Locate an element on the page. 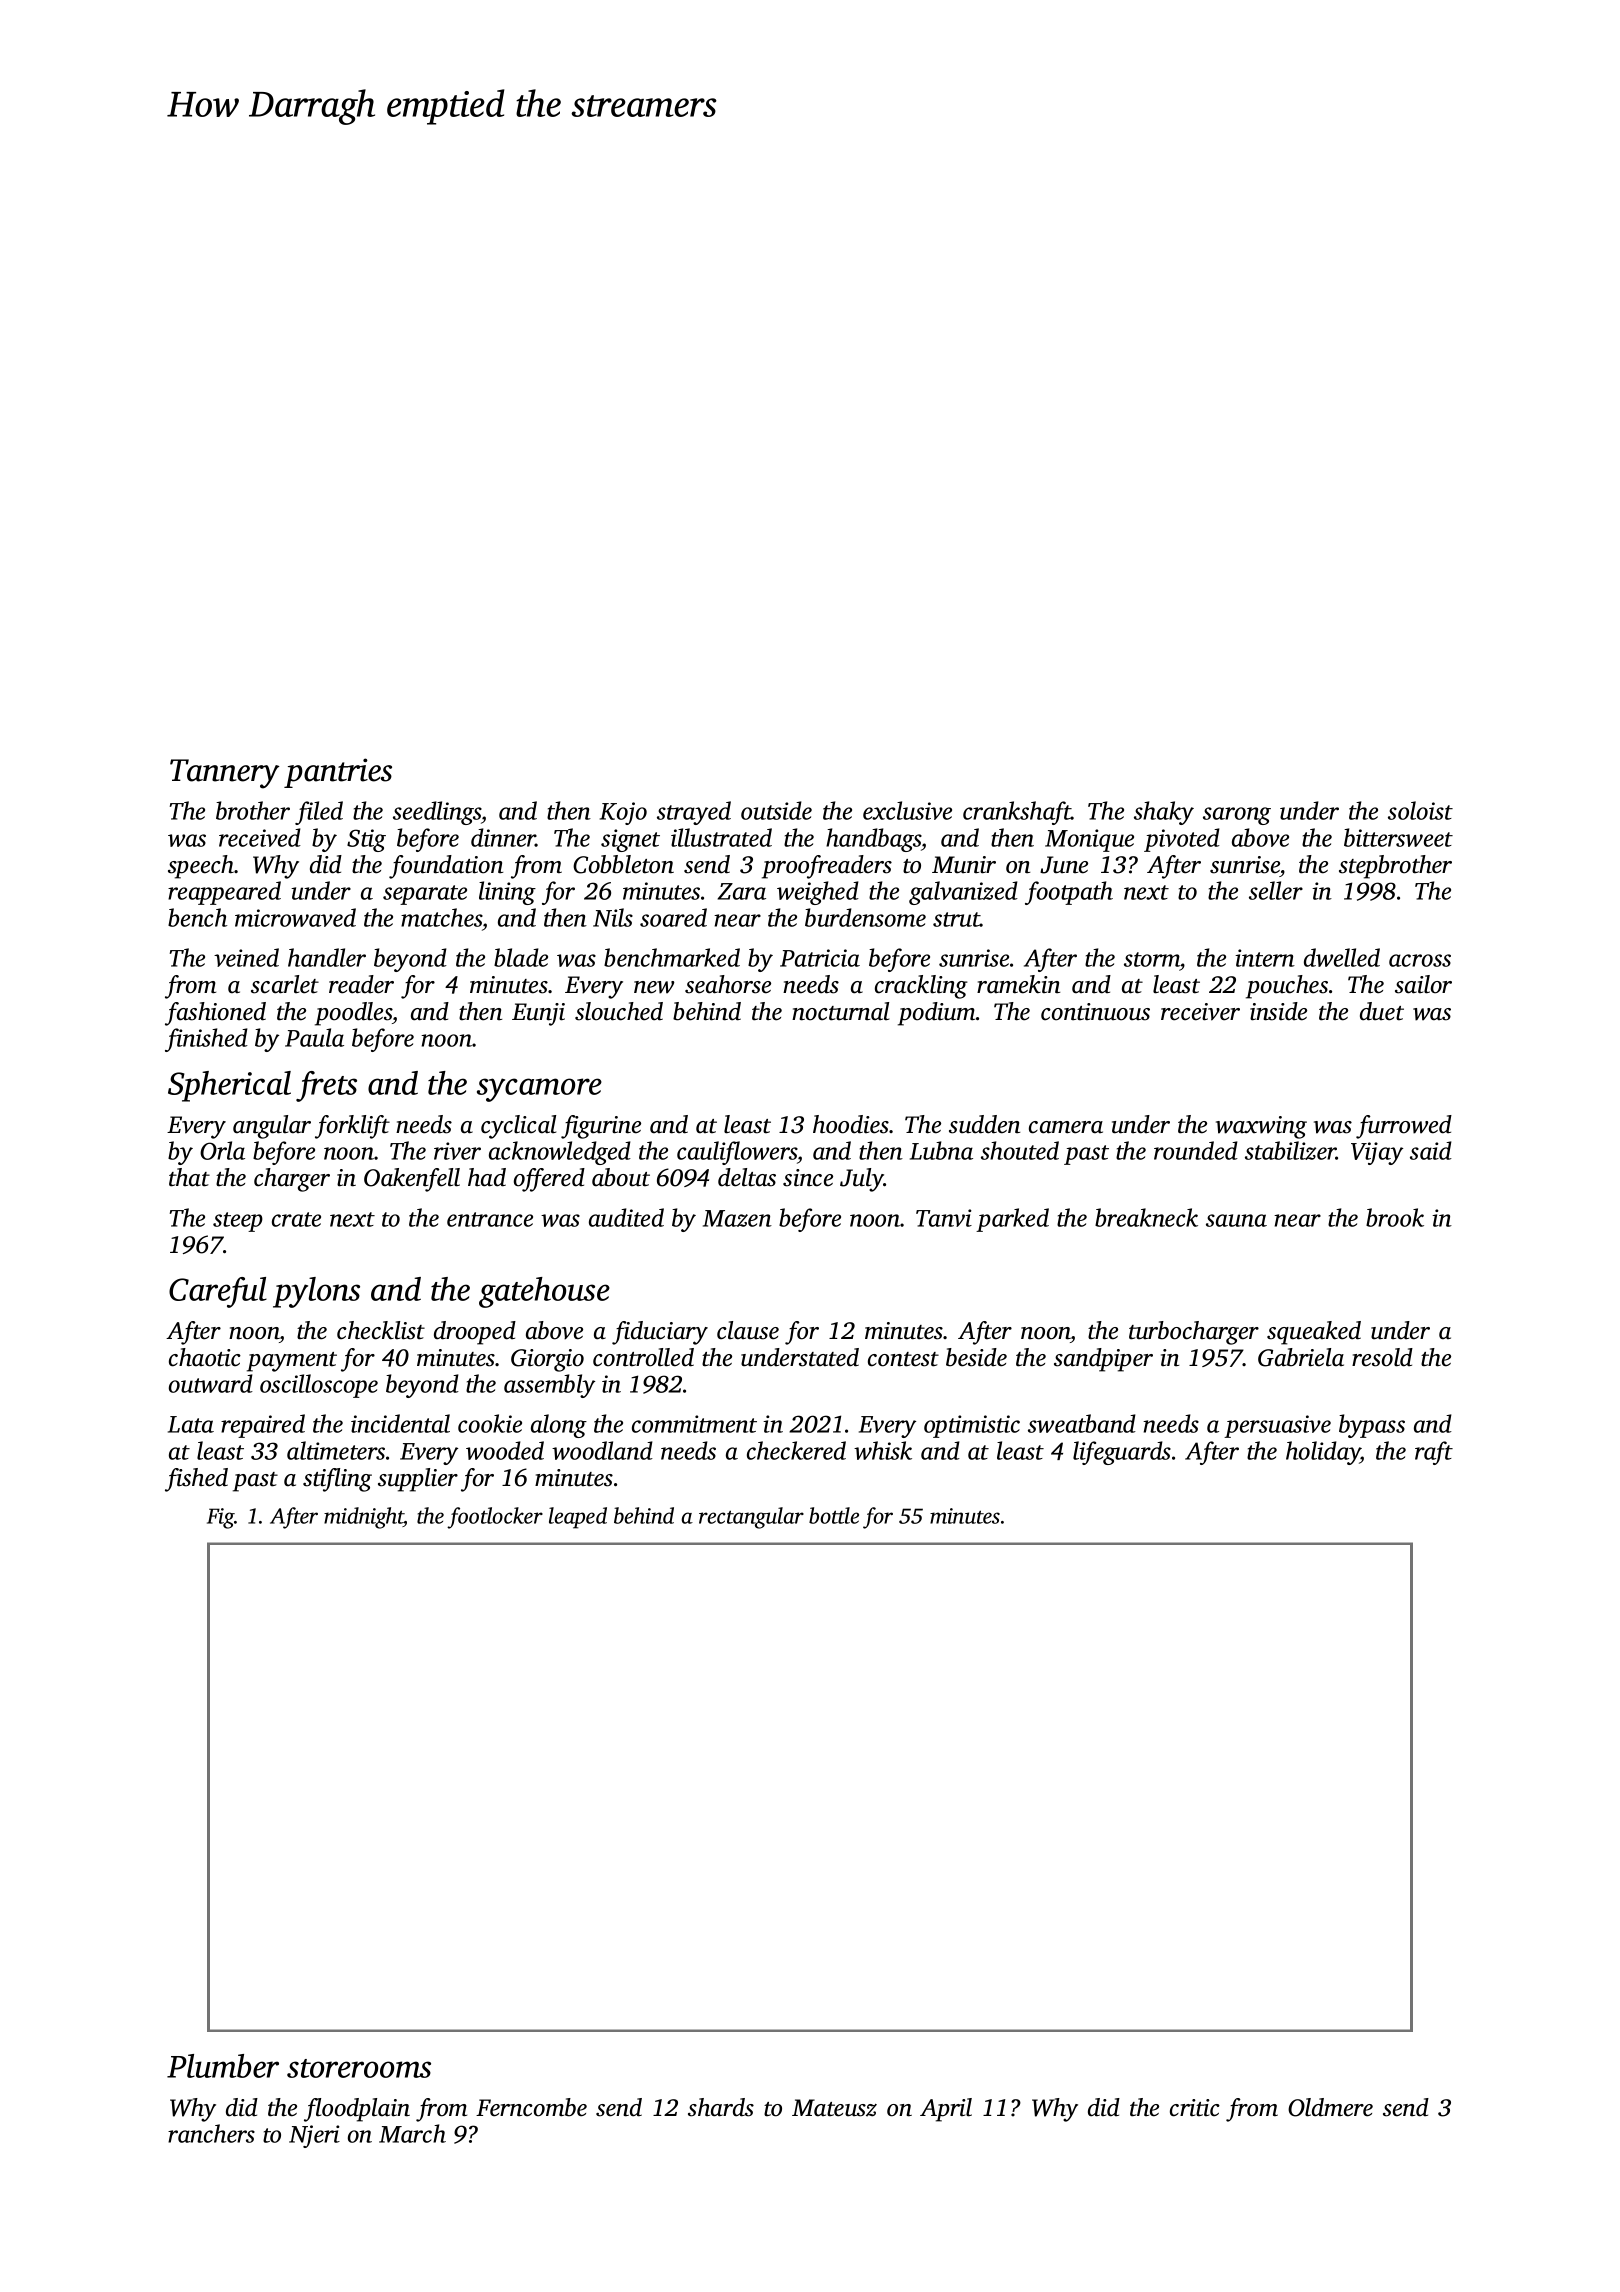 Image resolution: width=1620 pixels, height=2292 pixels. checklist is located at coordinates (381, 1330).
